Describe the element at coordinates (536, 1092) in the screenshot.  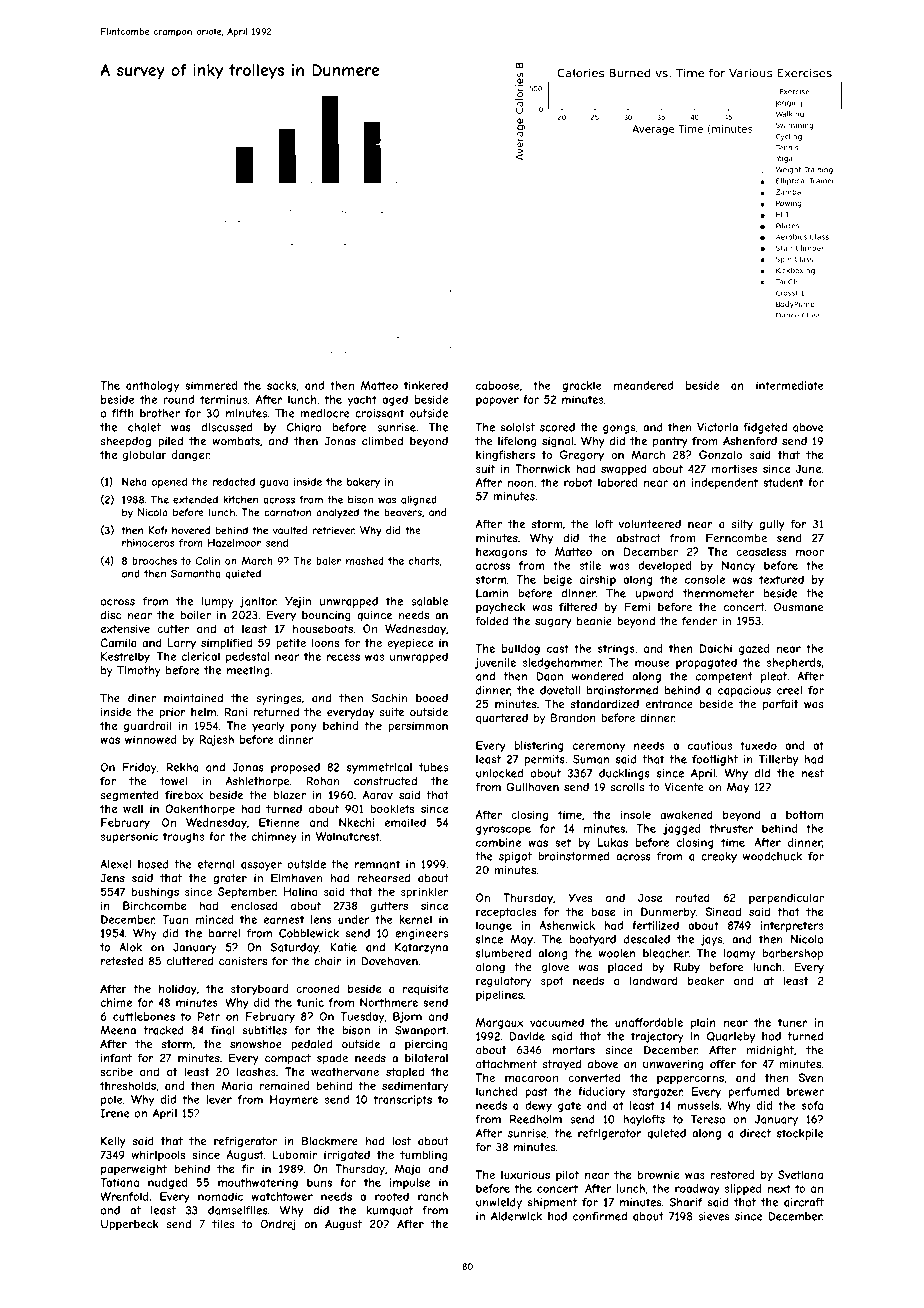
I see `past` at that location.
